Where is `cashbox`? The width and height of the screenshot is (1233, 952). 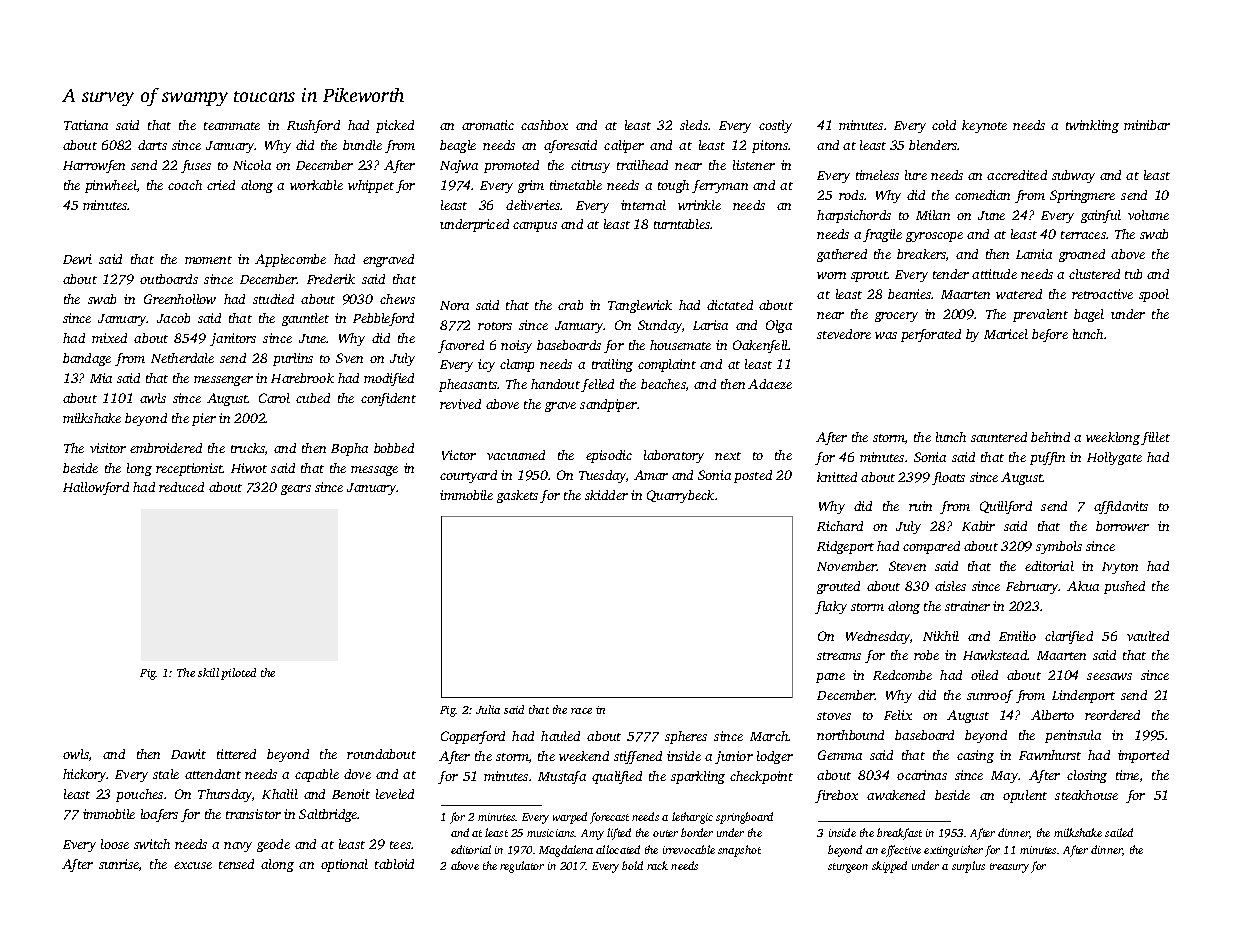 cashbox is located at coordinates (544, 125).
